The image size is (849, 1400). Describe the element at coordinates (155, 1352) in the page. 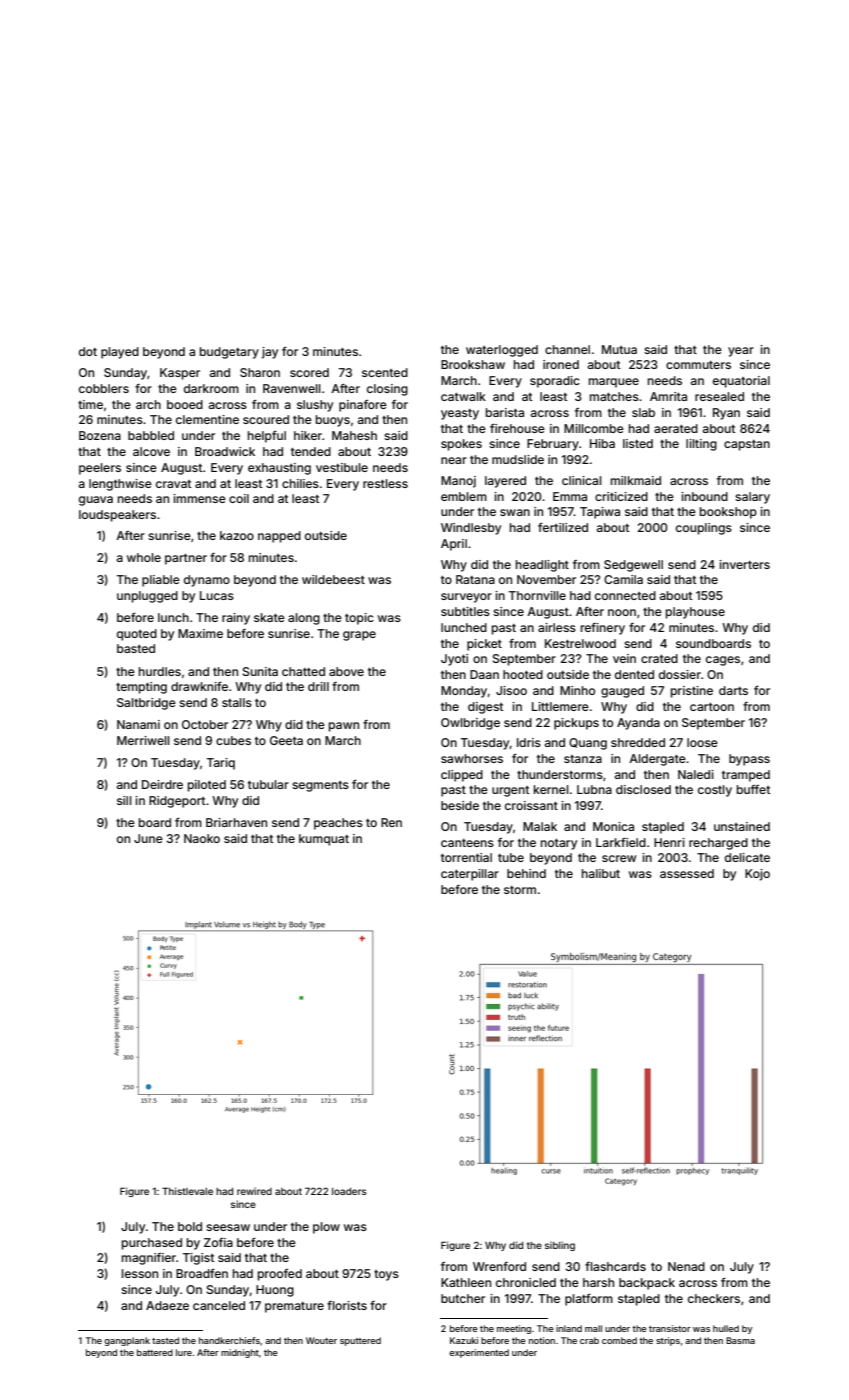

I see `battered` at that location.
